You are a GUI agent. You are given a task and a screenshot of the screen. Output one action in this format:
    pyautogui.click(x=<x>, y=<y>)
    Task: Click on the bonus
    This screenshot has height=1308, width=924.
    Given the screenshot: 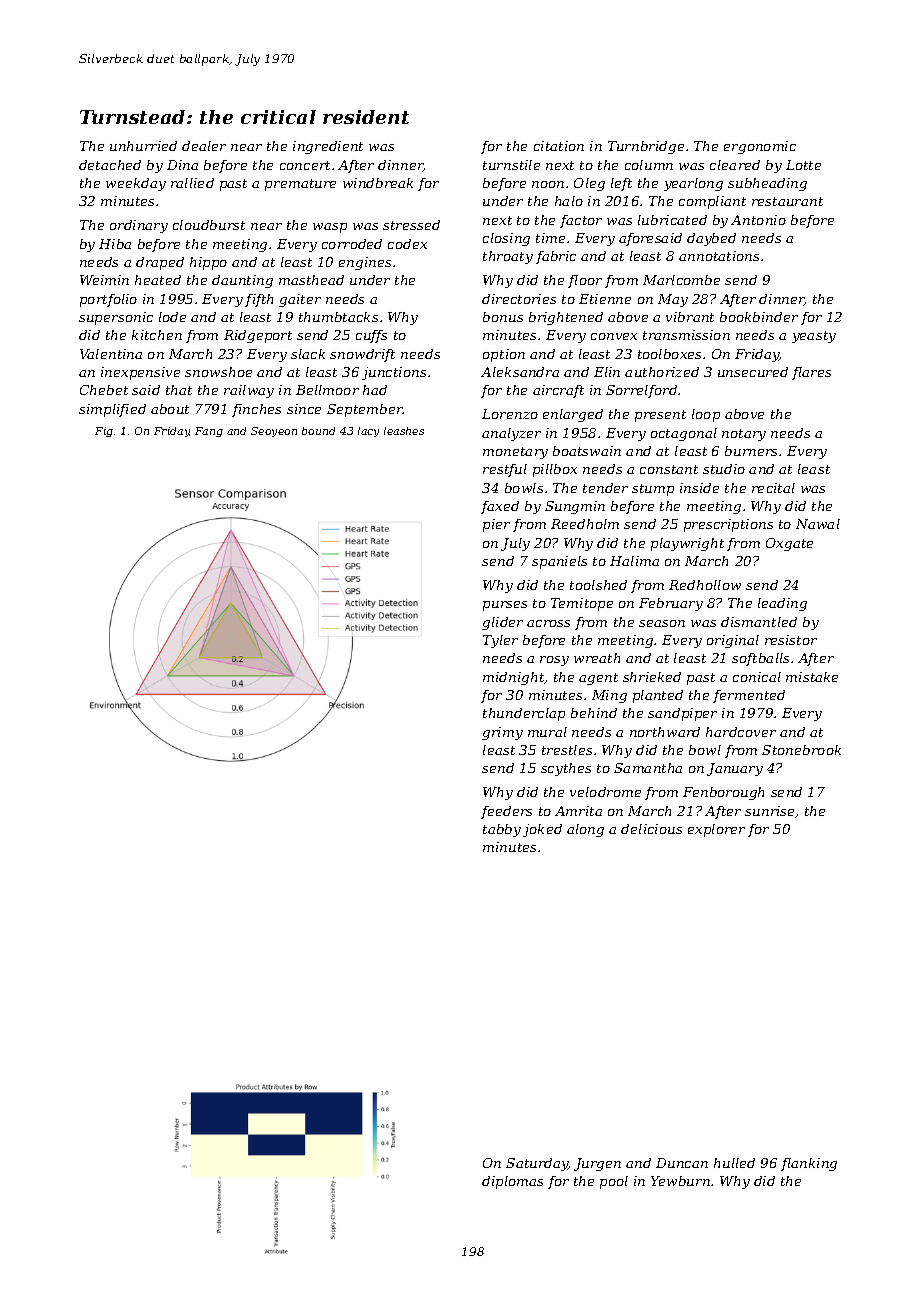 What is the action you would take?
    pyautogui.click(x=503, y=317)
